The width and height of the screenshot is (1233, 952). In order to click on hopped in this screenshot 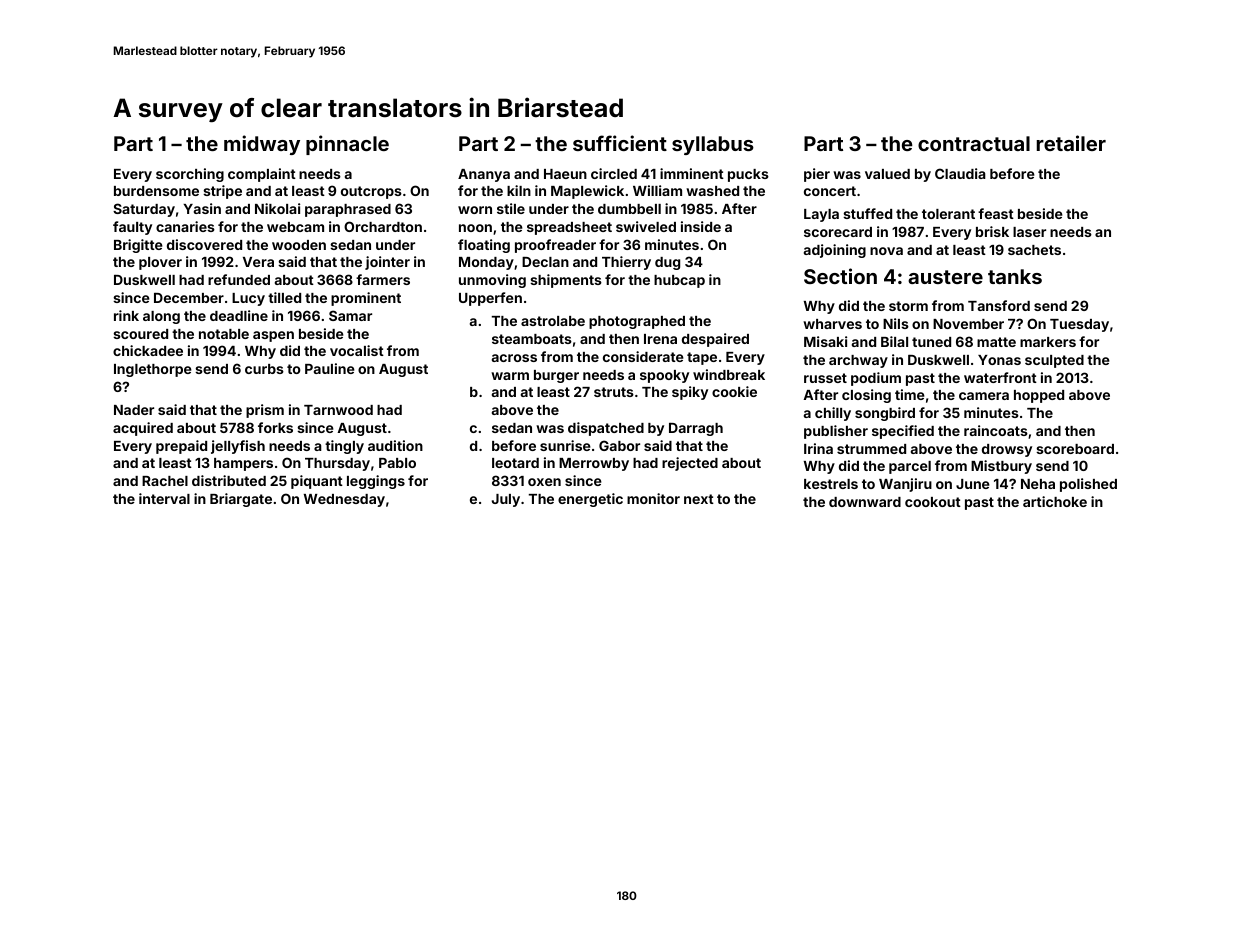, I will do `click(1039, 396)`.
